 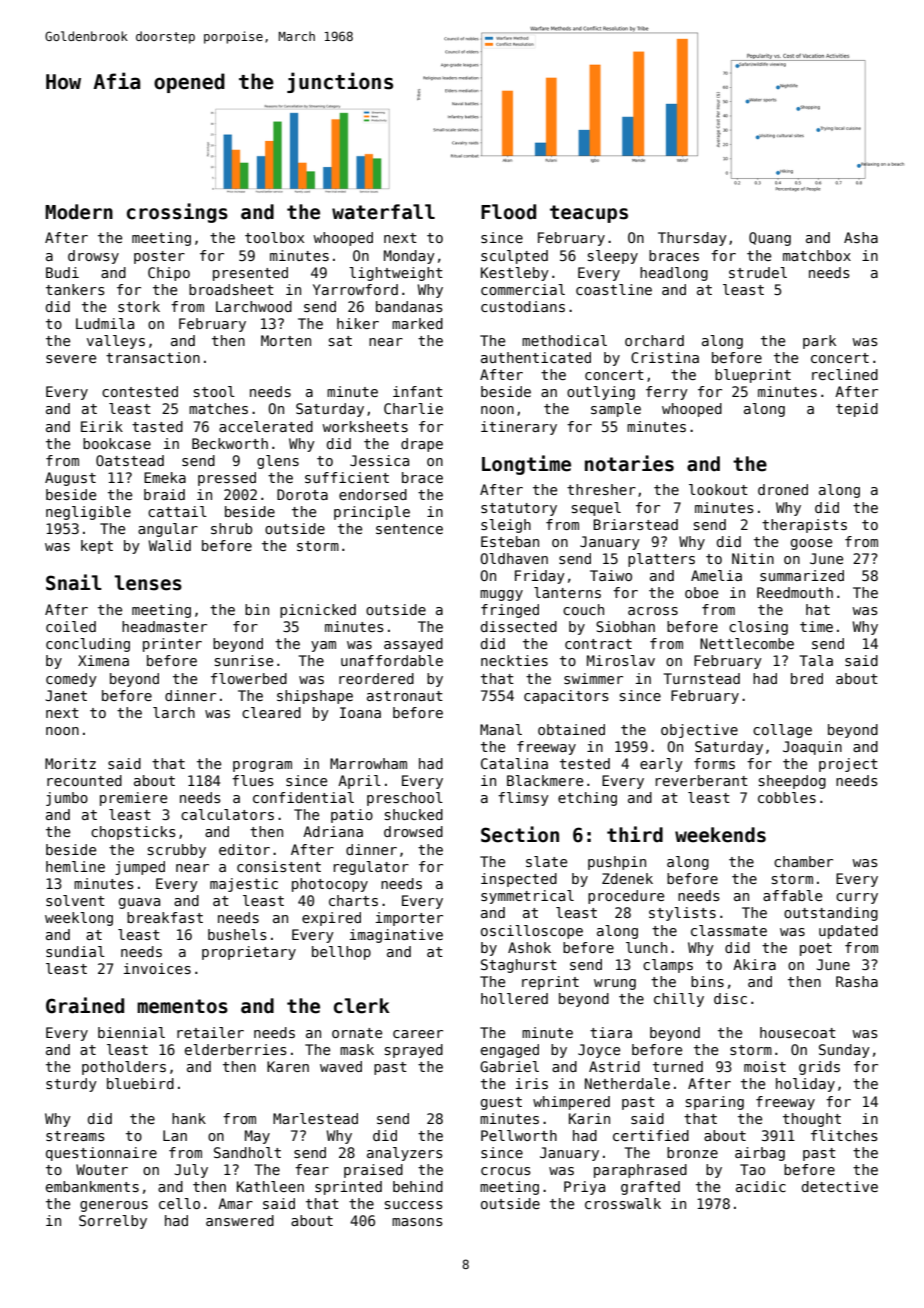 What do you see at coordinates (274, 237) in the screenshot?
I see `toolbox` at bounding box center [274, 237].
